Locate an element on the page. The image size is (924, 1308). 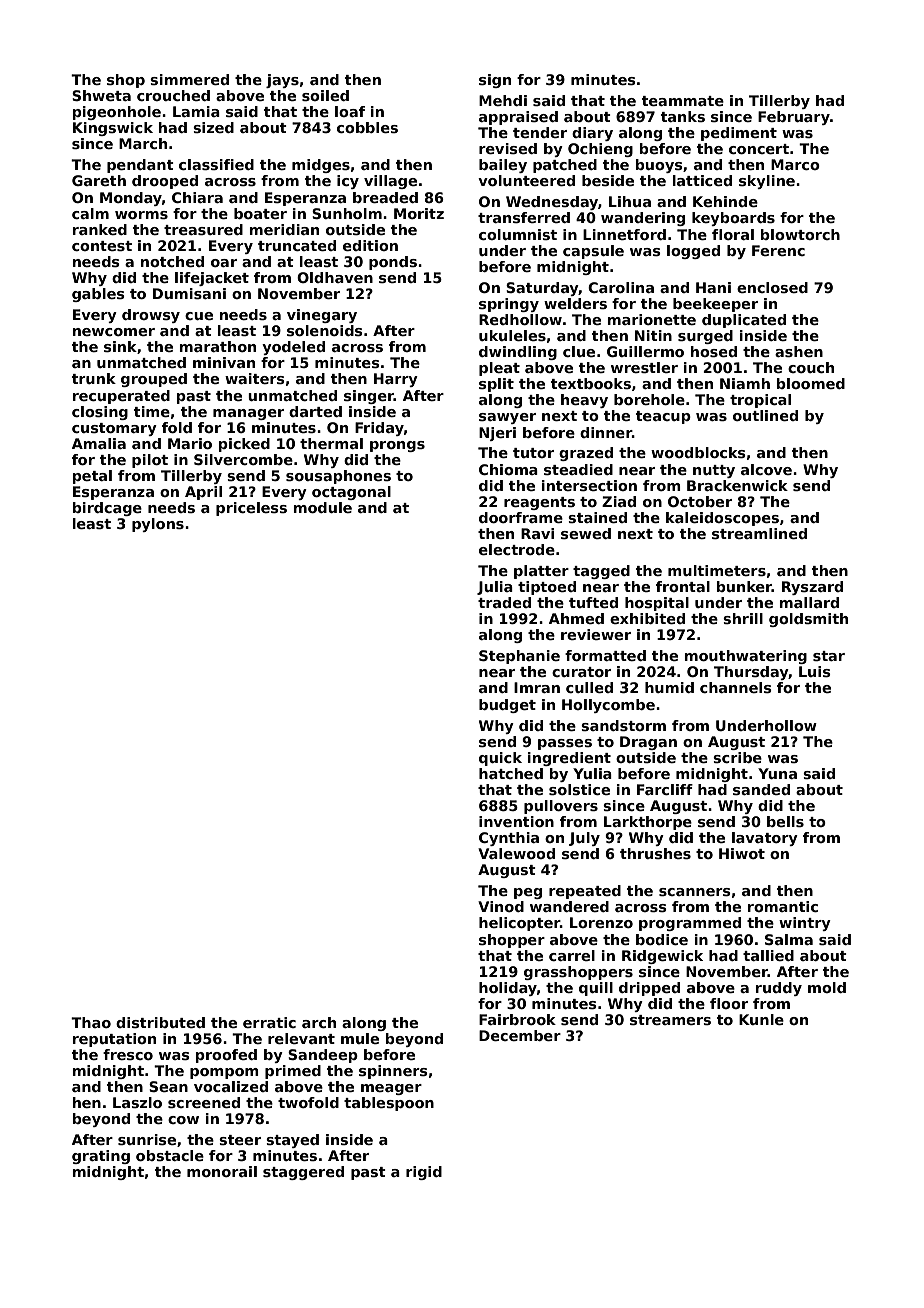
erratic is located at coordinates (269, 1022).
